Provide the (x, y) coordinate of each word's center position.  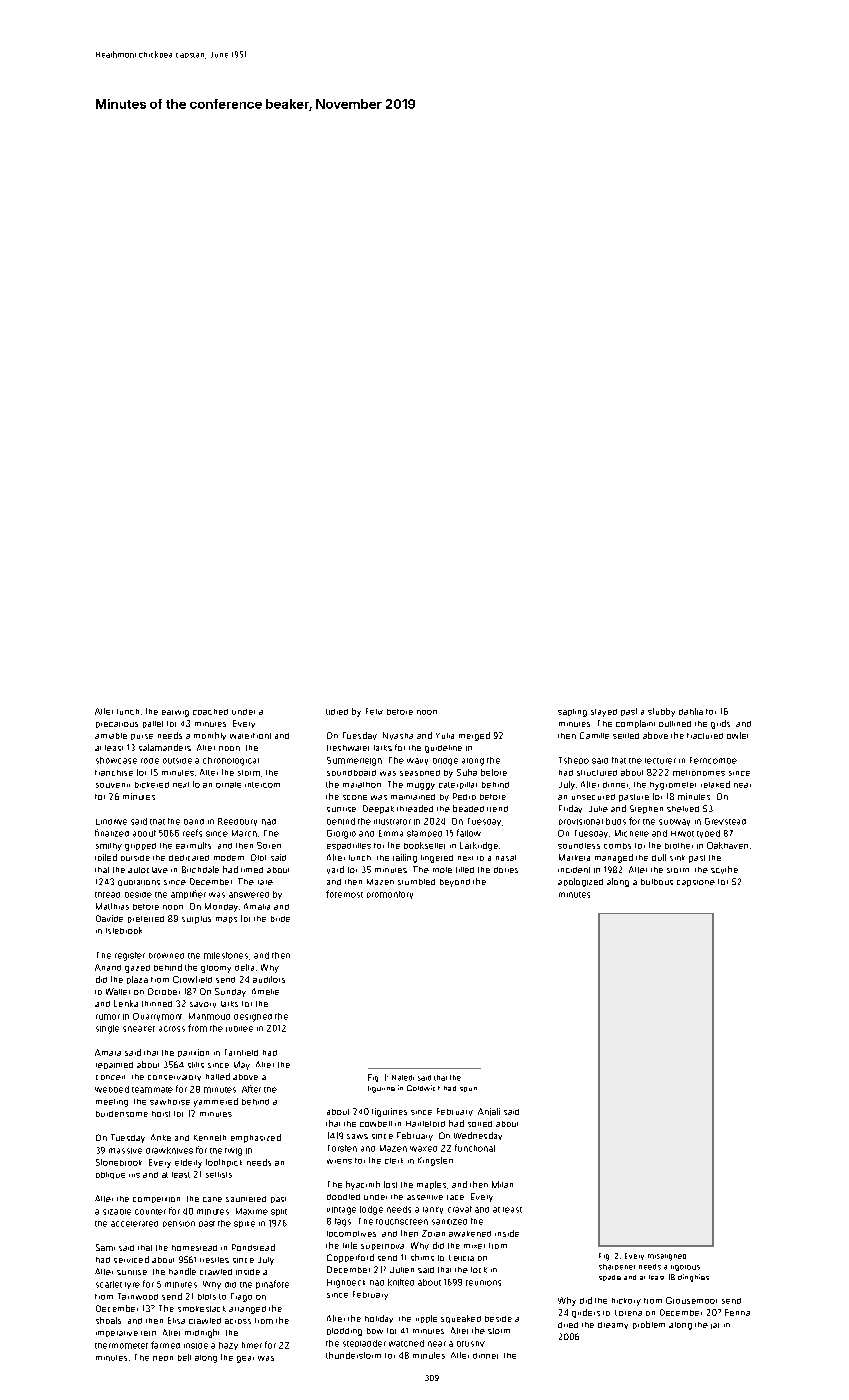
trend (497, 809)
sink (677, 858)
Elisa (176, 1320)
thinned (157, 1004)
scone (355, 797)
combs (617, 846)
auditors (269, 979)
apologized (580, 882)
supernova (382, 1247)
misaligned (667, 1257)
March (244, 833)
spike (244, 1224)
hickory (626, 1302)
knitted (401, 1282)
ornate (228, 785)
